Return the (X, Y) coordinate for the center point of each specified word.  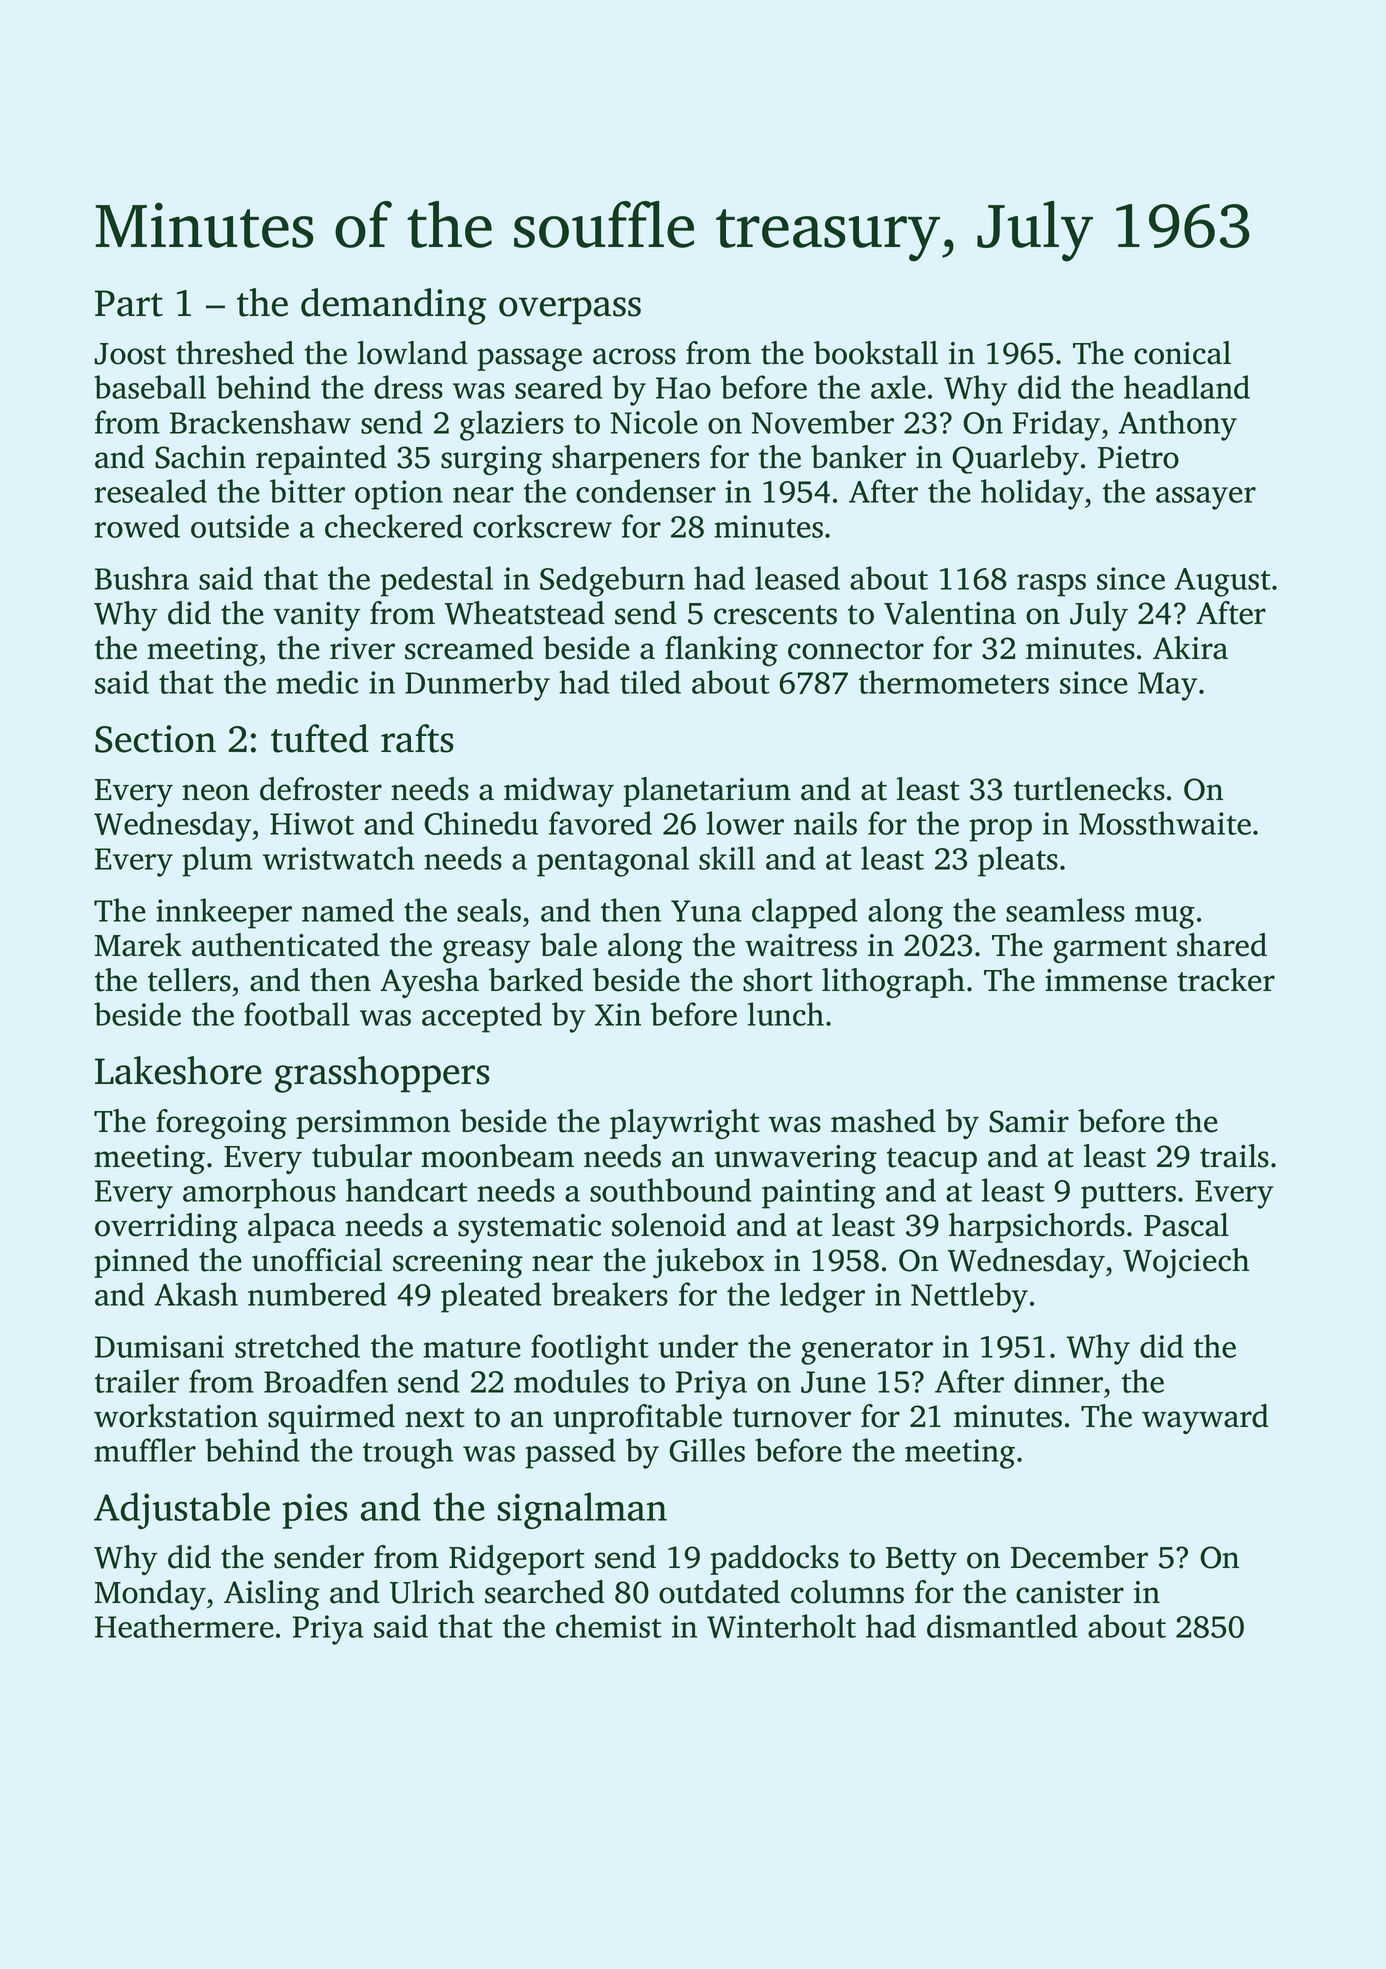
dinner (1058, 1381)
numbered (317, 1294)
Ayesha (429, 983)
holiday (1032, 494)
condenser (646, 491)
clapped (805, 913)
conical (1182, 353)
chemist (609, 1626)
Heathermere (184, 1626)
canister (1070, 1592)
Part (129, 303)
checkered (394, 526)
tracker (1226, 980)
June (833, 1382)
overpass (570, 311)
